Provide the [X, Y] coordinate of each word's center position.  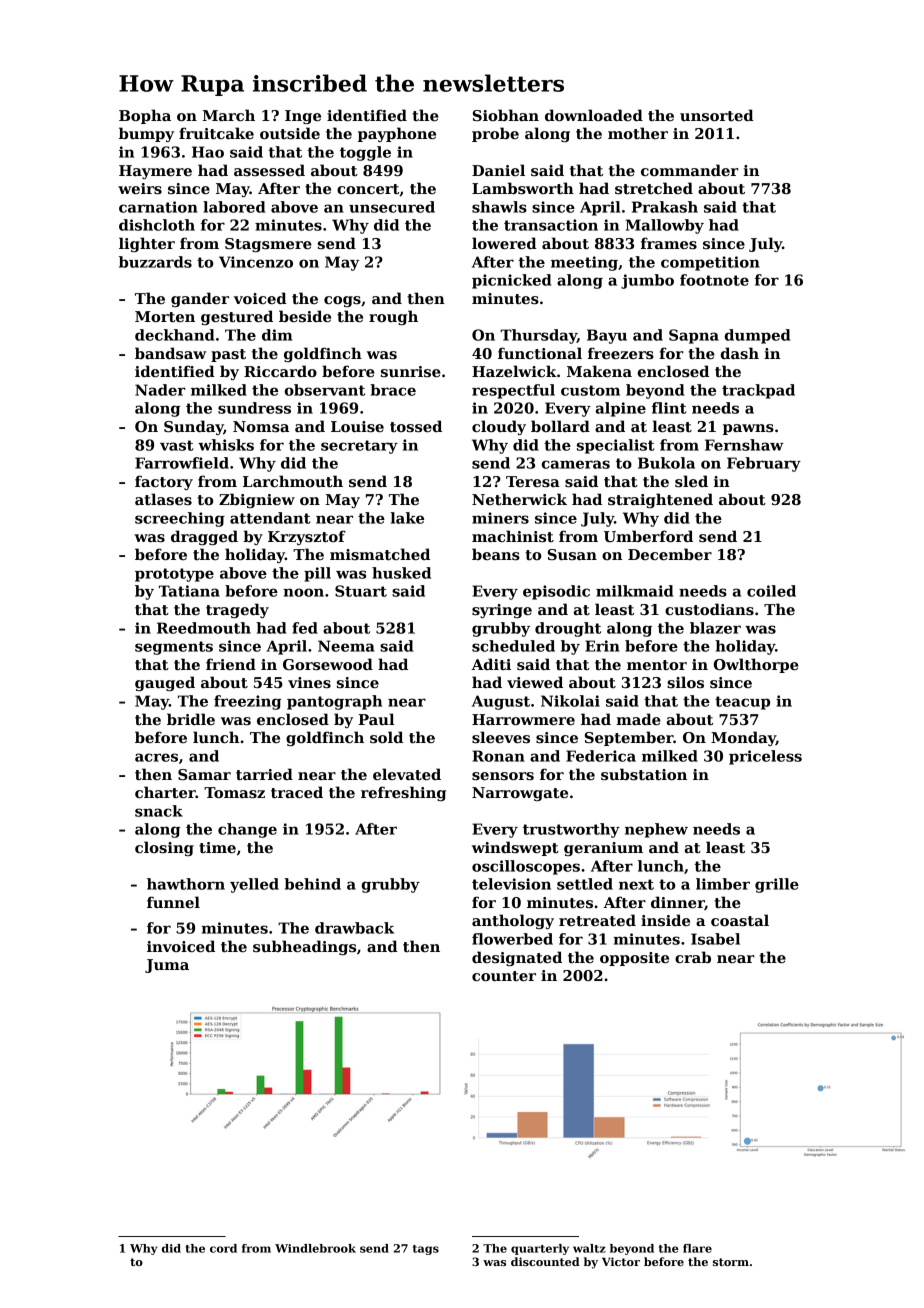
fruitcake [216, 133]
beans [496, 554]
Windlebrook [315, 1248]
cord [223, 1248]
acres [156, 757]
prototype [174, 575]
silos [685, 682]
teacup [742, 703]
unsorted [717, 115]
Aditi [491, 664]
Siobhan [506, 115]
